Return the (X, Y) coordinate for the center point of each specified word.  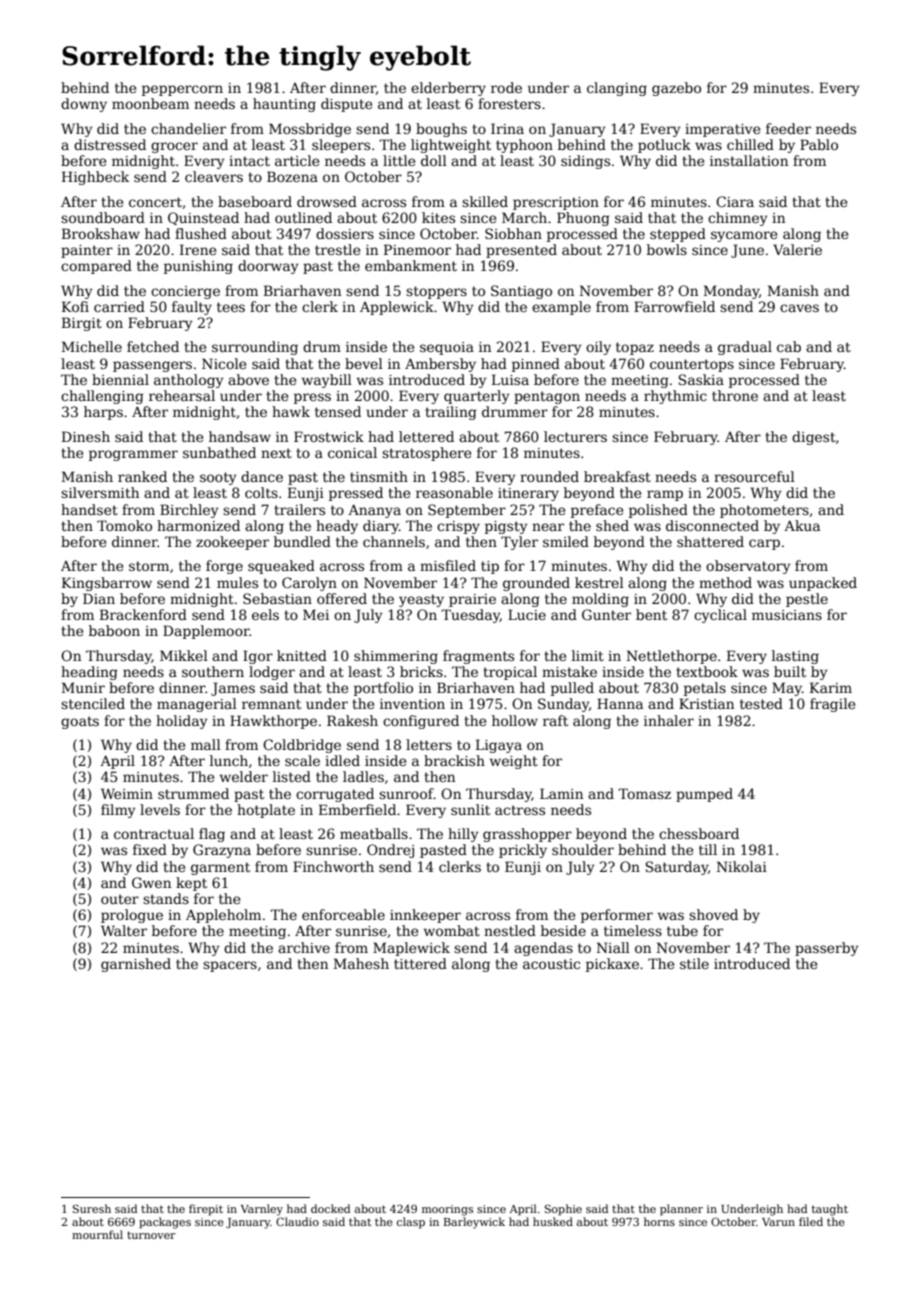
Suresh (92, 1208)
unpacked (823, 584)
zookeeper (232, 543)
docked (330, 1208)
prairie (472, 600)
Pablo (819, 144)
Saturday (677, 868)
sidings (585, 162)
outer (120, 899)
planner (681, 1210)
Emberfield (357, 809)
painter (87, 251)
